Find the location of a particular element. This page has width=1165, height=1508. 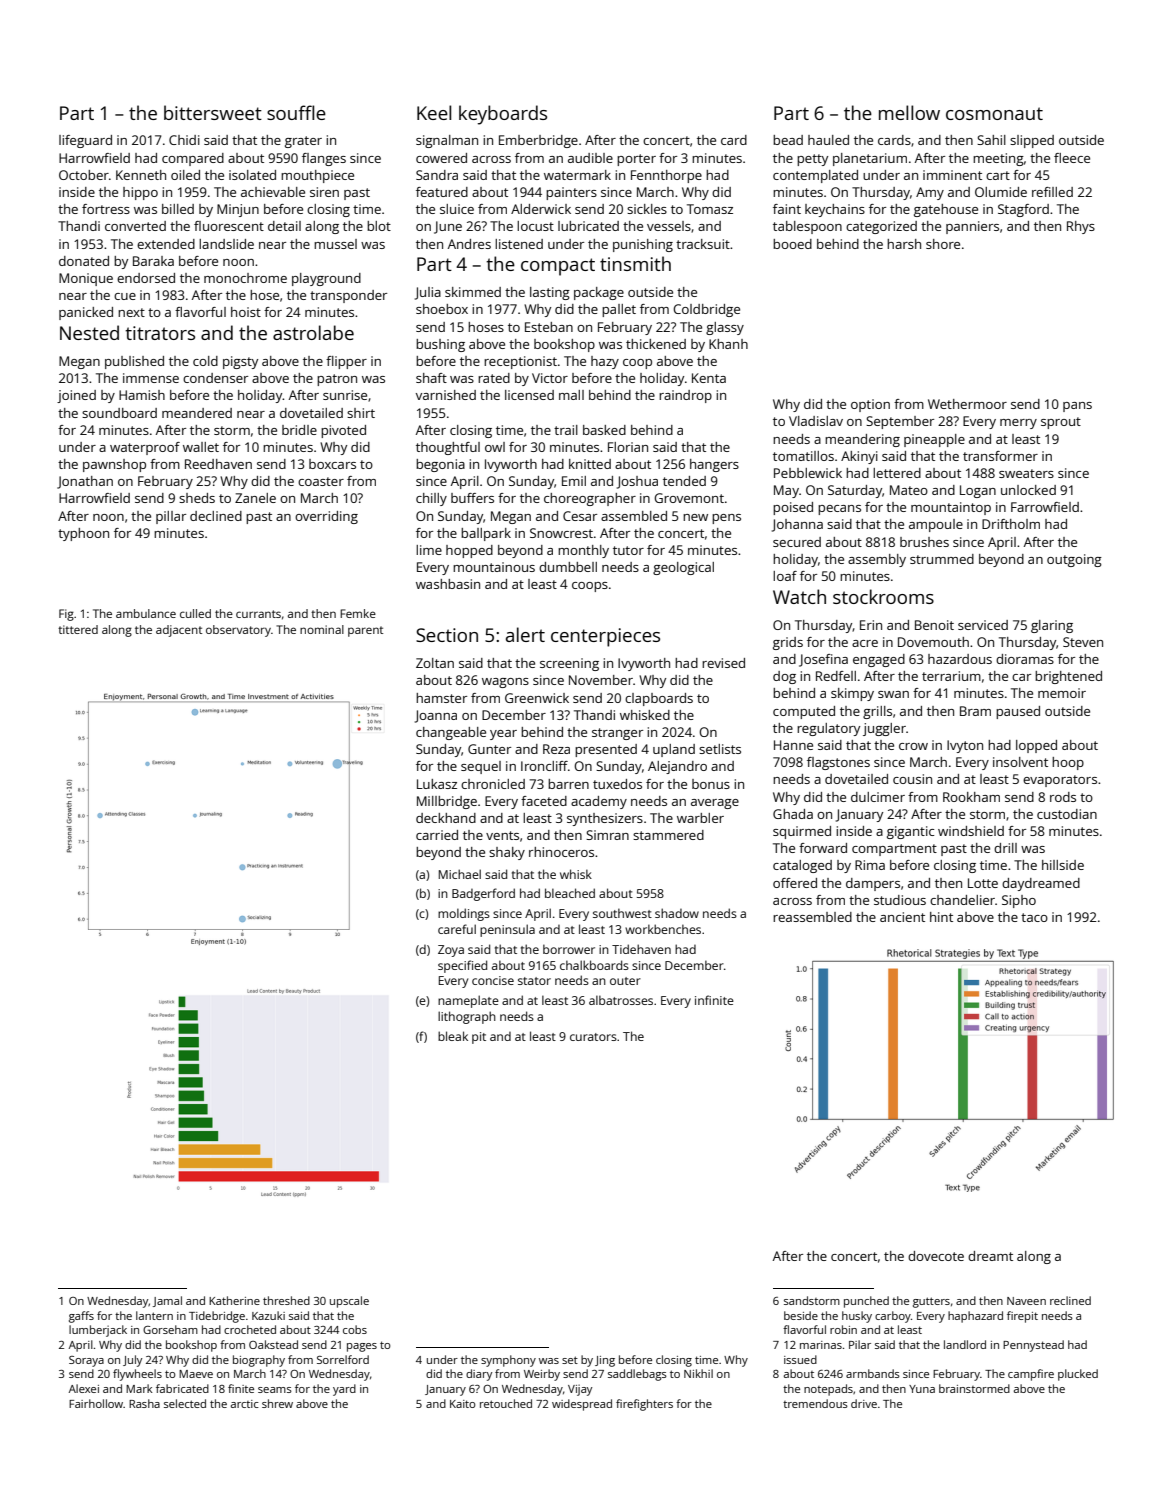

screening is located at coordinates (569, 664).
